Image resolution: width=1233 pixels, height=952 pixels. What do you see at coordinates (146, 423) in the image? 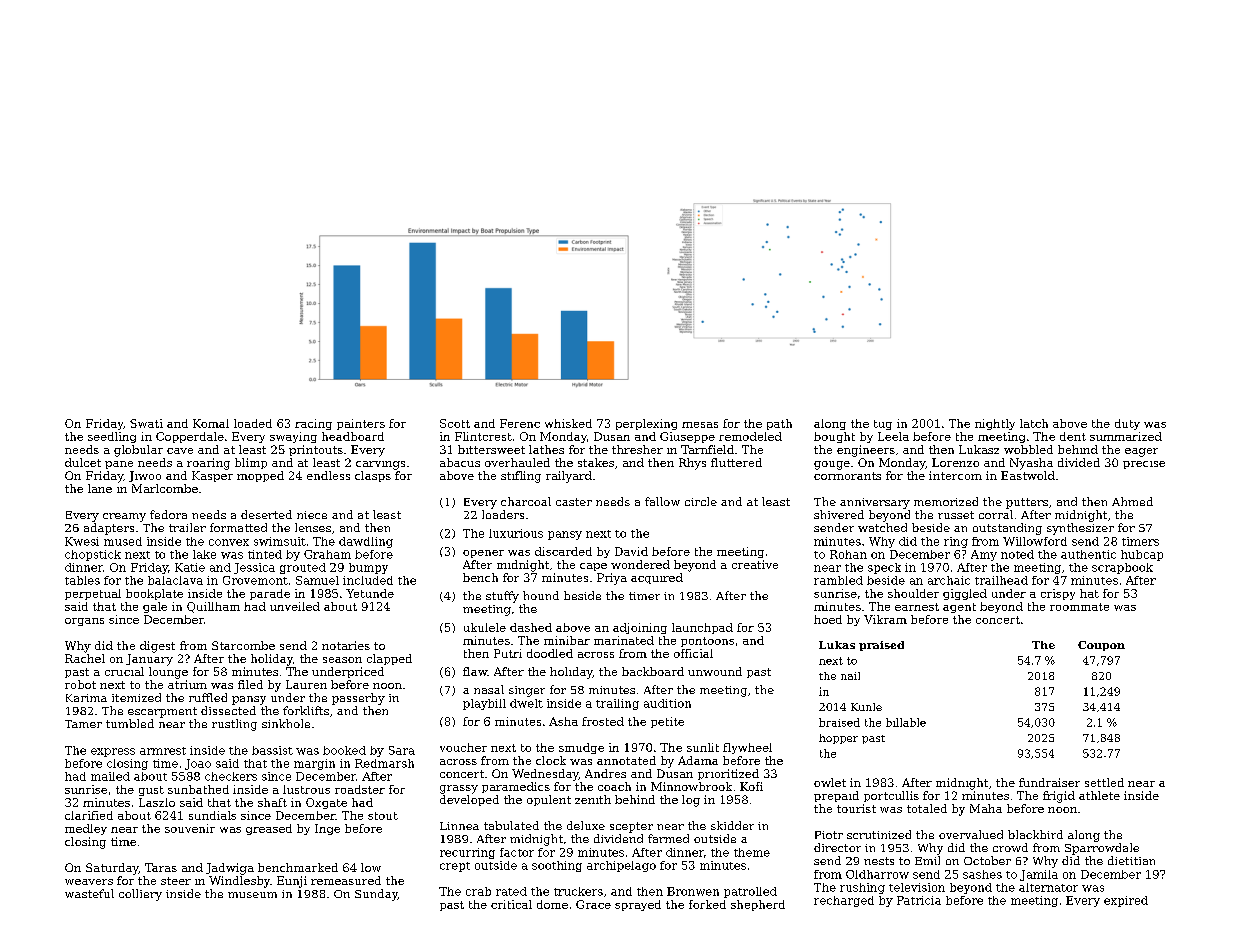
I see `Swati` at bounding box center [146, 423].
